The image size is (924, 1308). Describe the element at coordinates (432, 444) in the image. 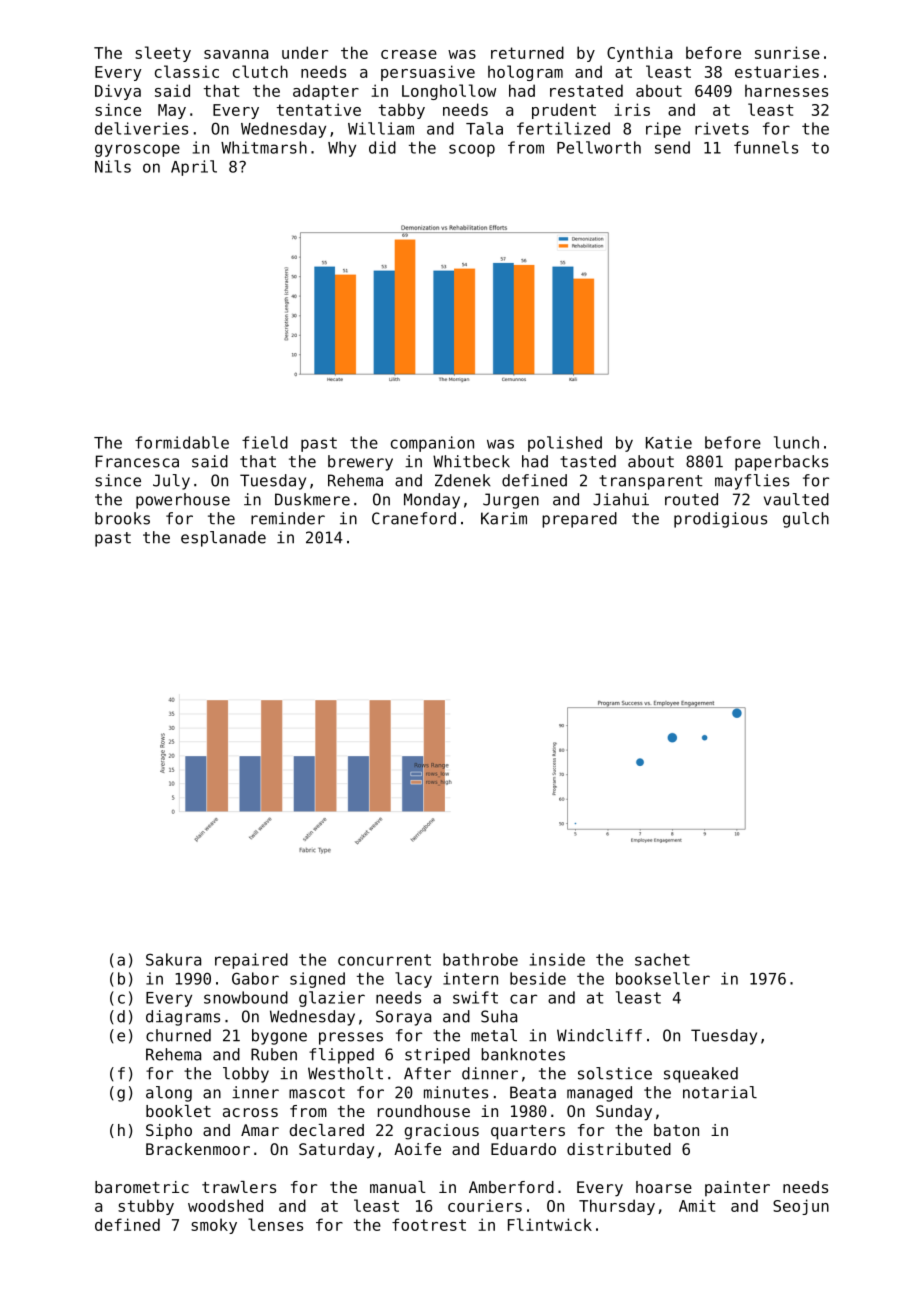

I see `companion` at that location.
